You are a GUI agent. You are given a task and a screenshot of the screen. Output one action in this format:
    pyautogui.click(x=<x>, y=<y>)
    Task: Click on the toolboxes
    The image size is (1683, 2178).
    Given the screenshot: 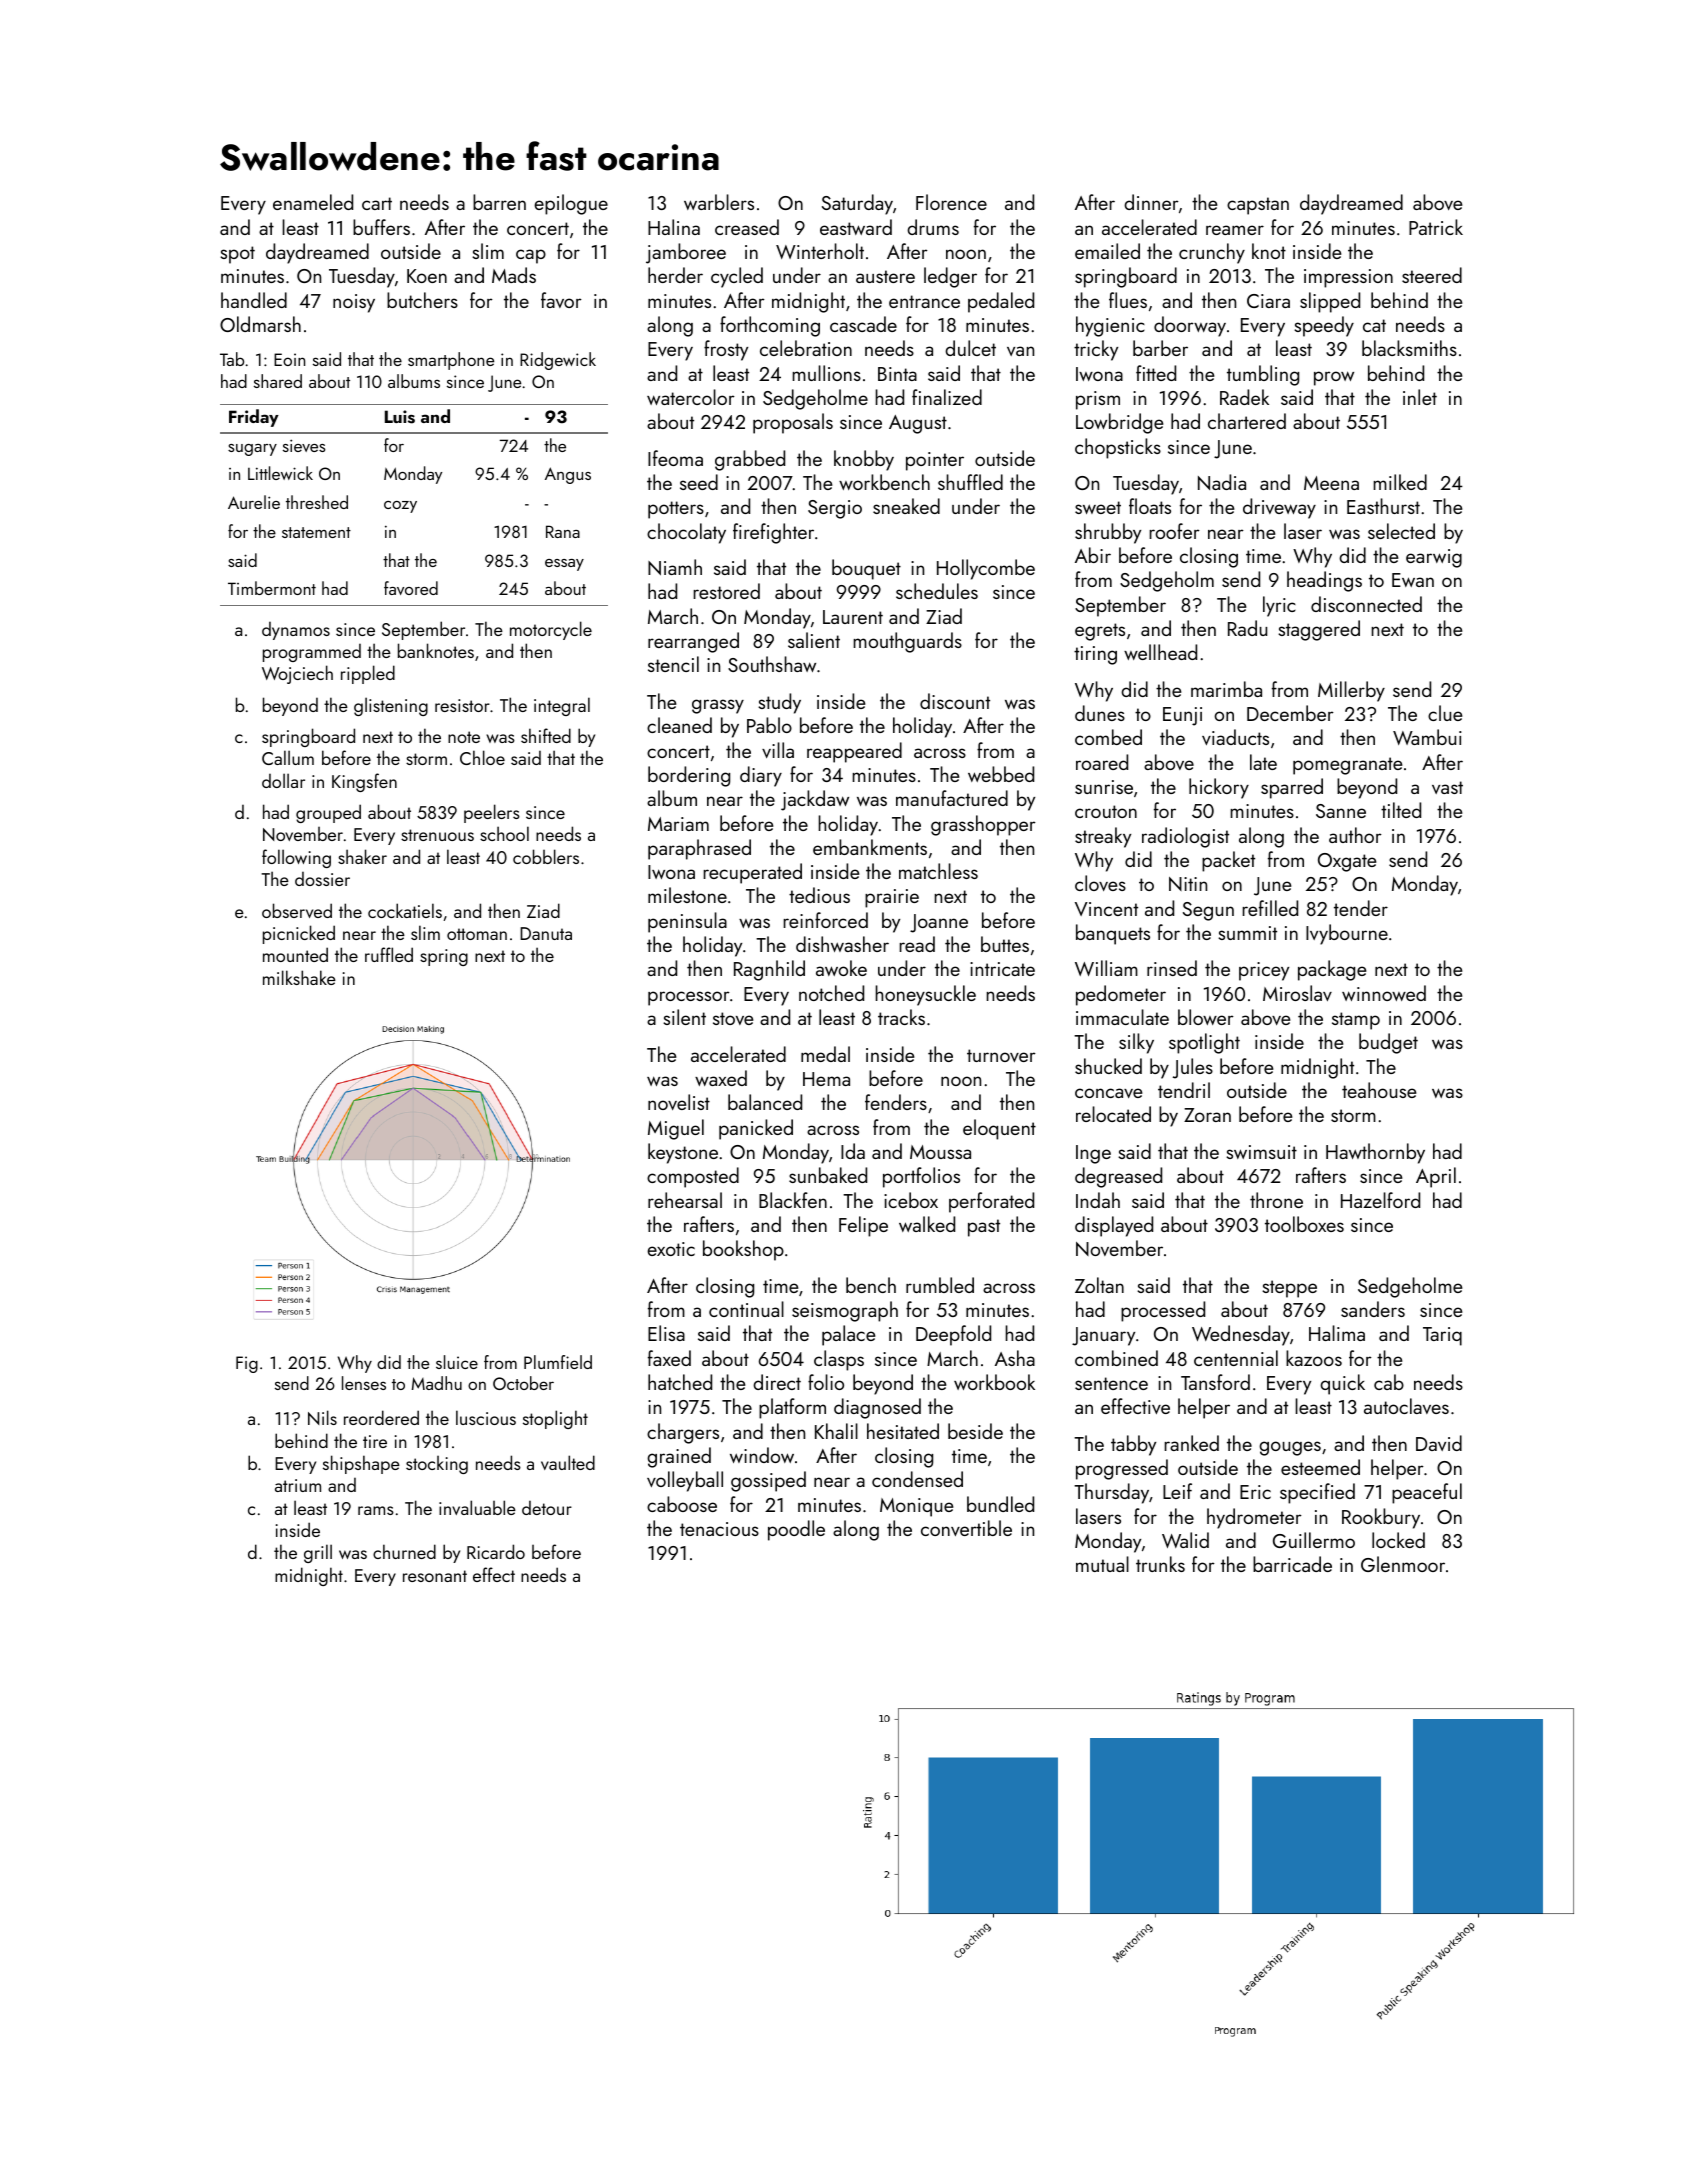 What is the action you would take?
    pyautogui.click(x=1304, y=1224)
